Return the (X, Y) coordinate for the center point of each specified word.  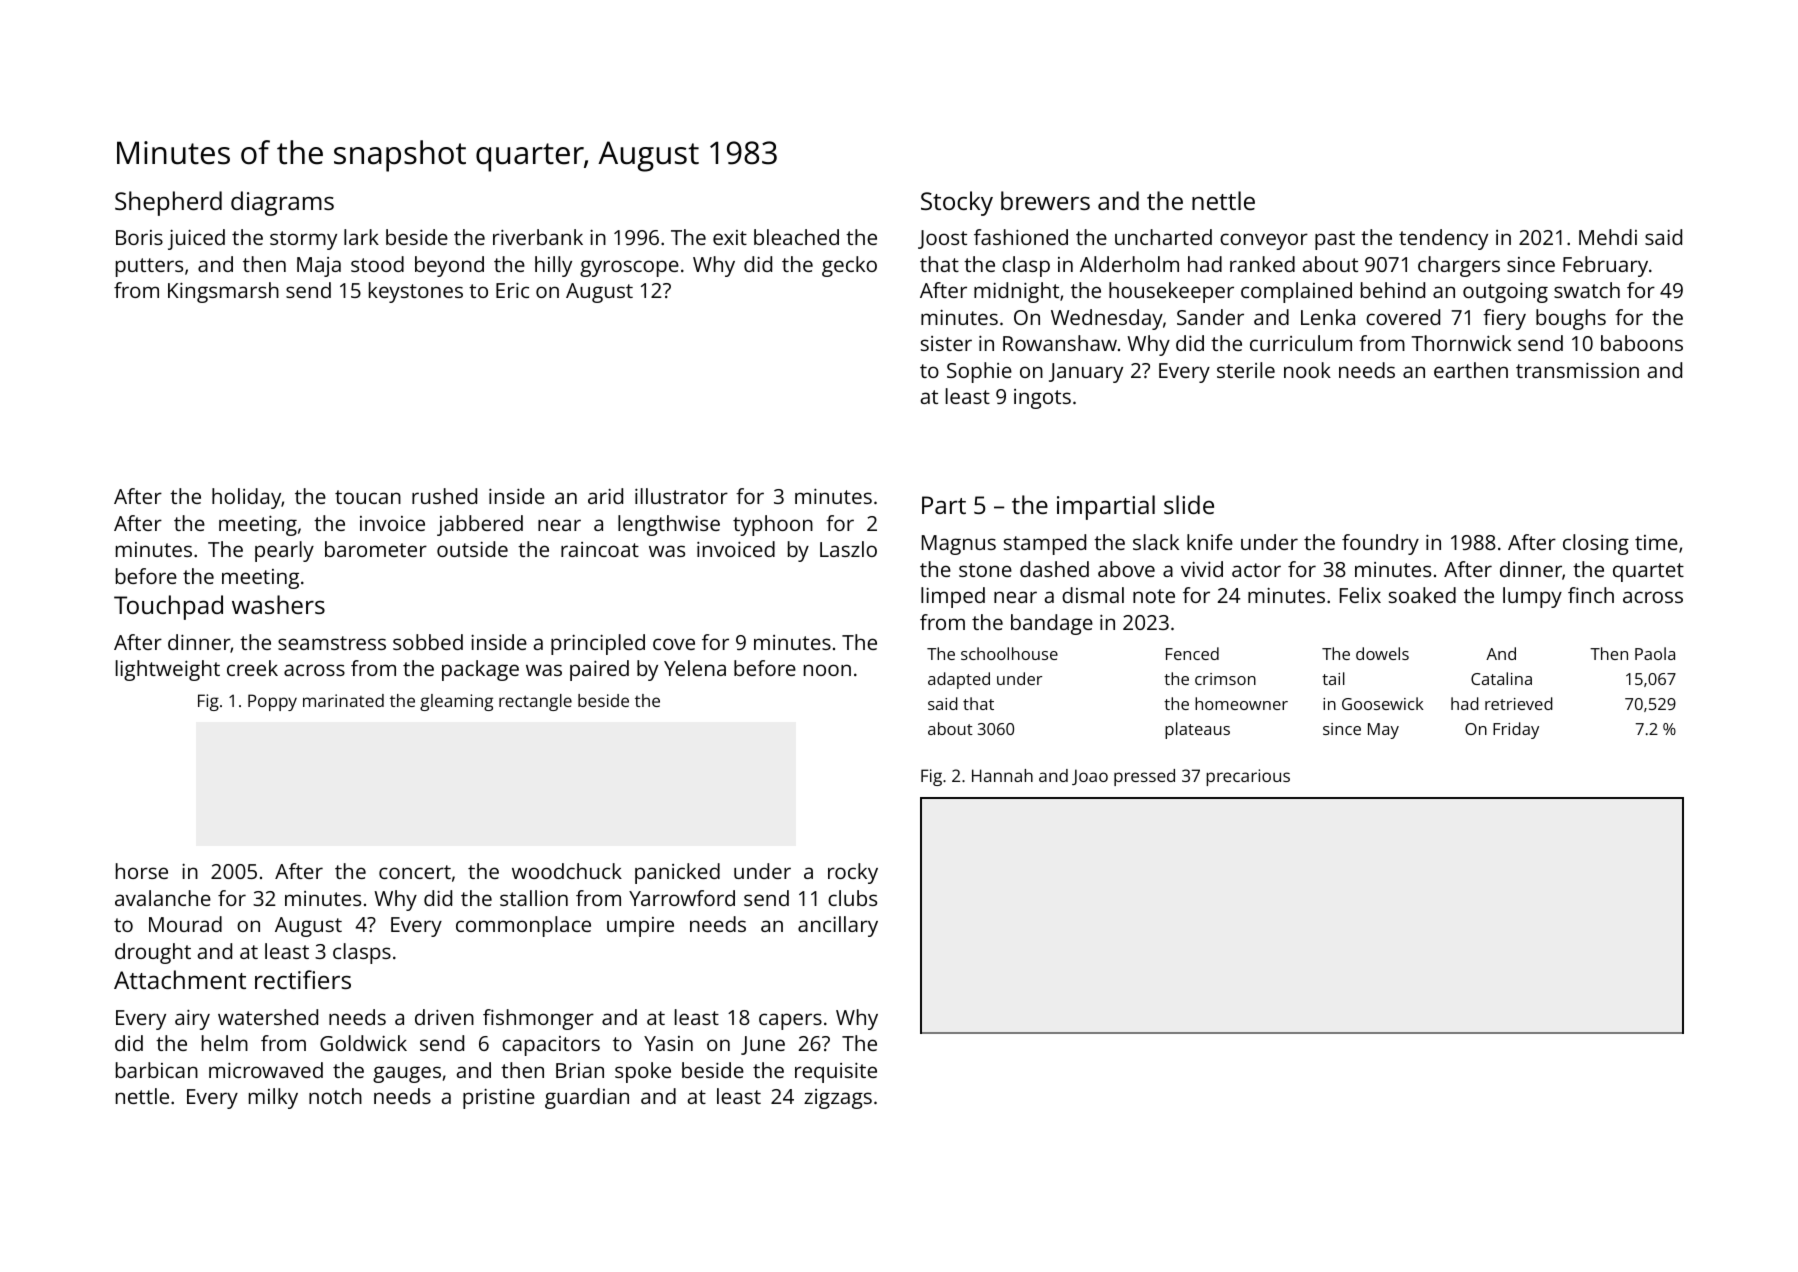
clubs (852, 898)
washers (278, 604)
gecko (849, 266)
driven (444, 1017)
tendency (1443, 239)
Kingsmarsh (223, 292)
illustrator (681, 496)
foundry (1380, 544)
